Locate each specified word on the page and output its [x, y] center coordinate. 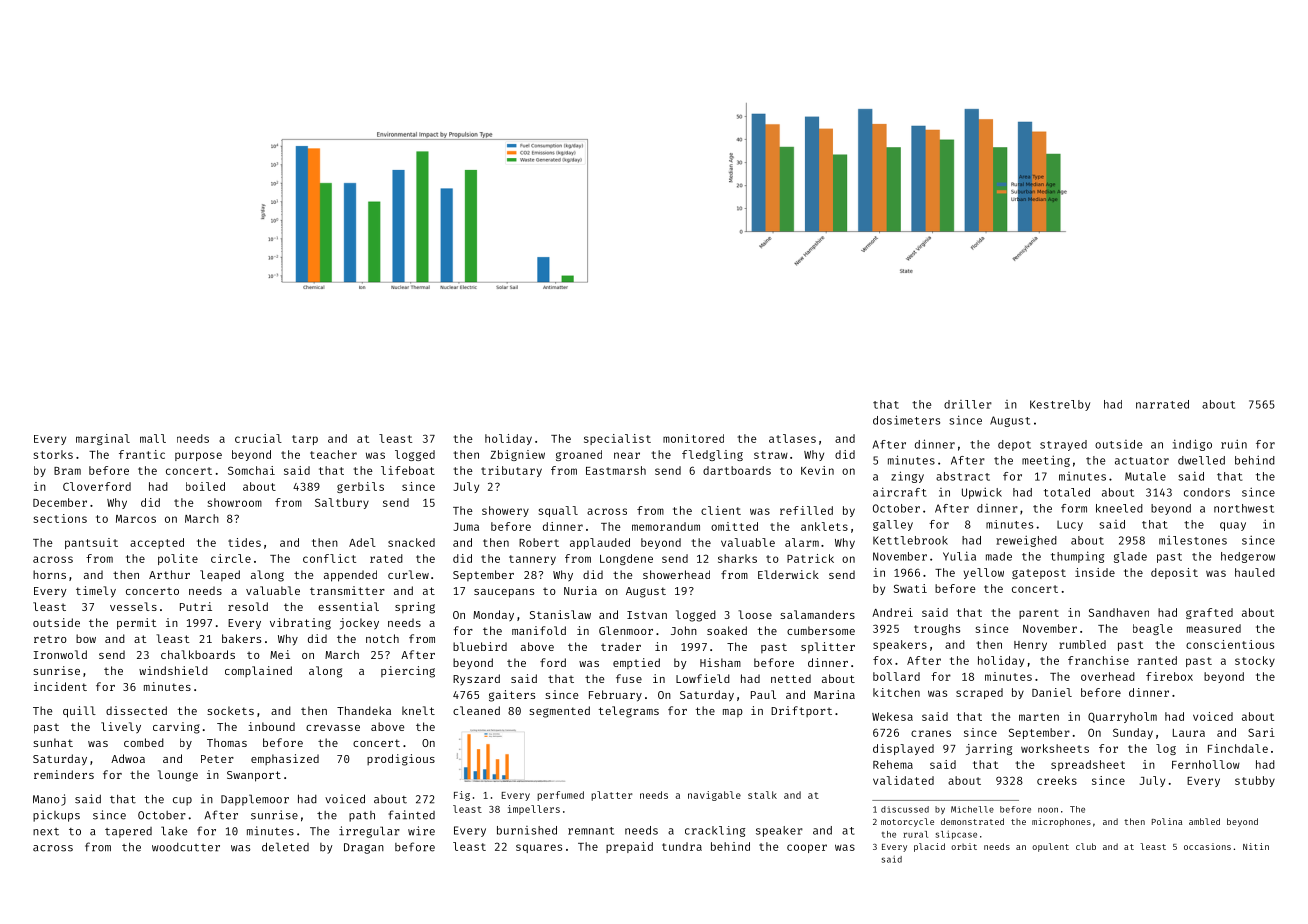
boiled [205, 486]
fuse [629, 678]
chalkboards [198, 654]
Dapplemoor [255, 800]
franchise [1098, 660]
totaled [1067, 492]
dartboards [737, 470]
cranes [931, 733]
